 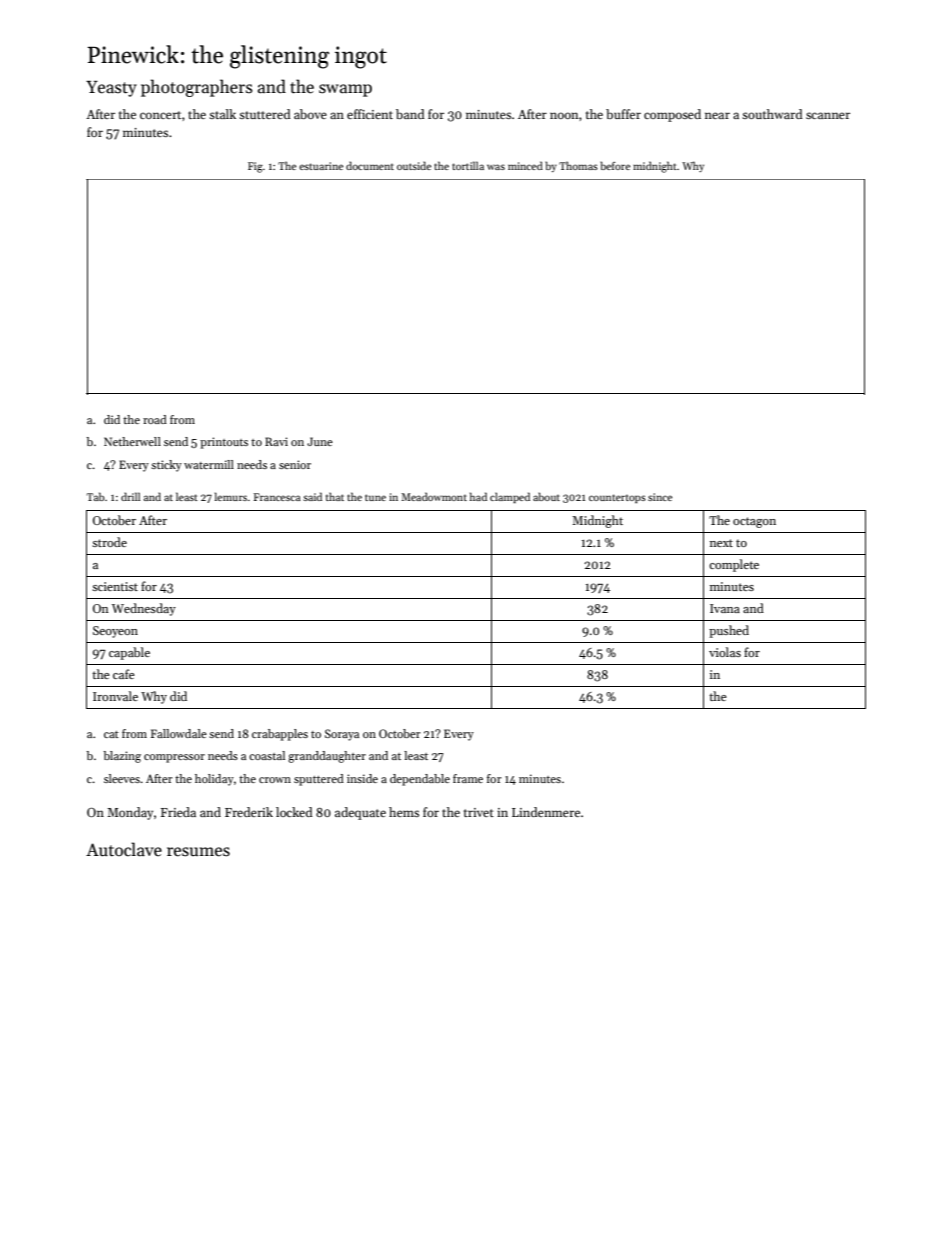 What do you see at coordinates (729, 631) in the screenshot?
I see `pushed` at bounding box center [729, 631].
